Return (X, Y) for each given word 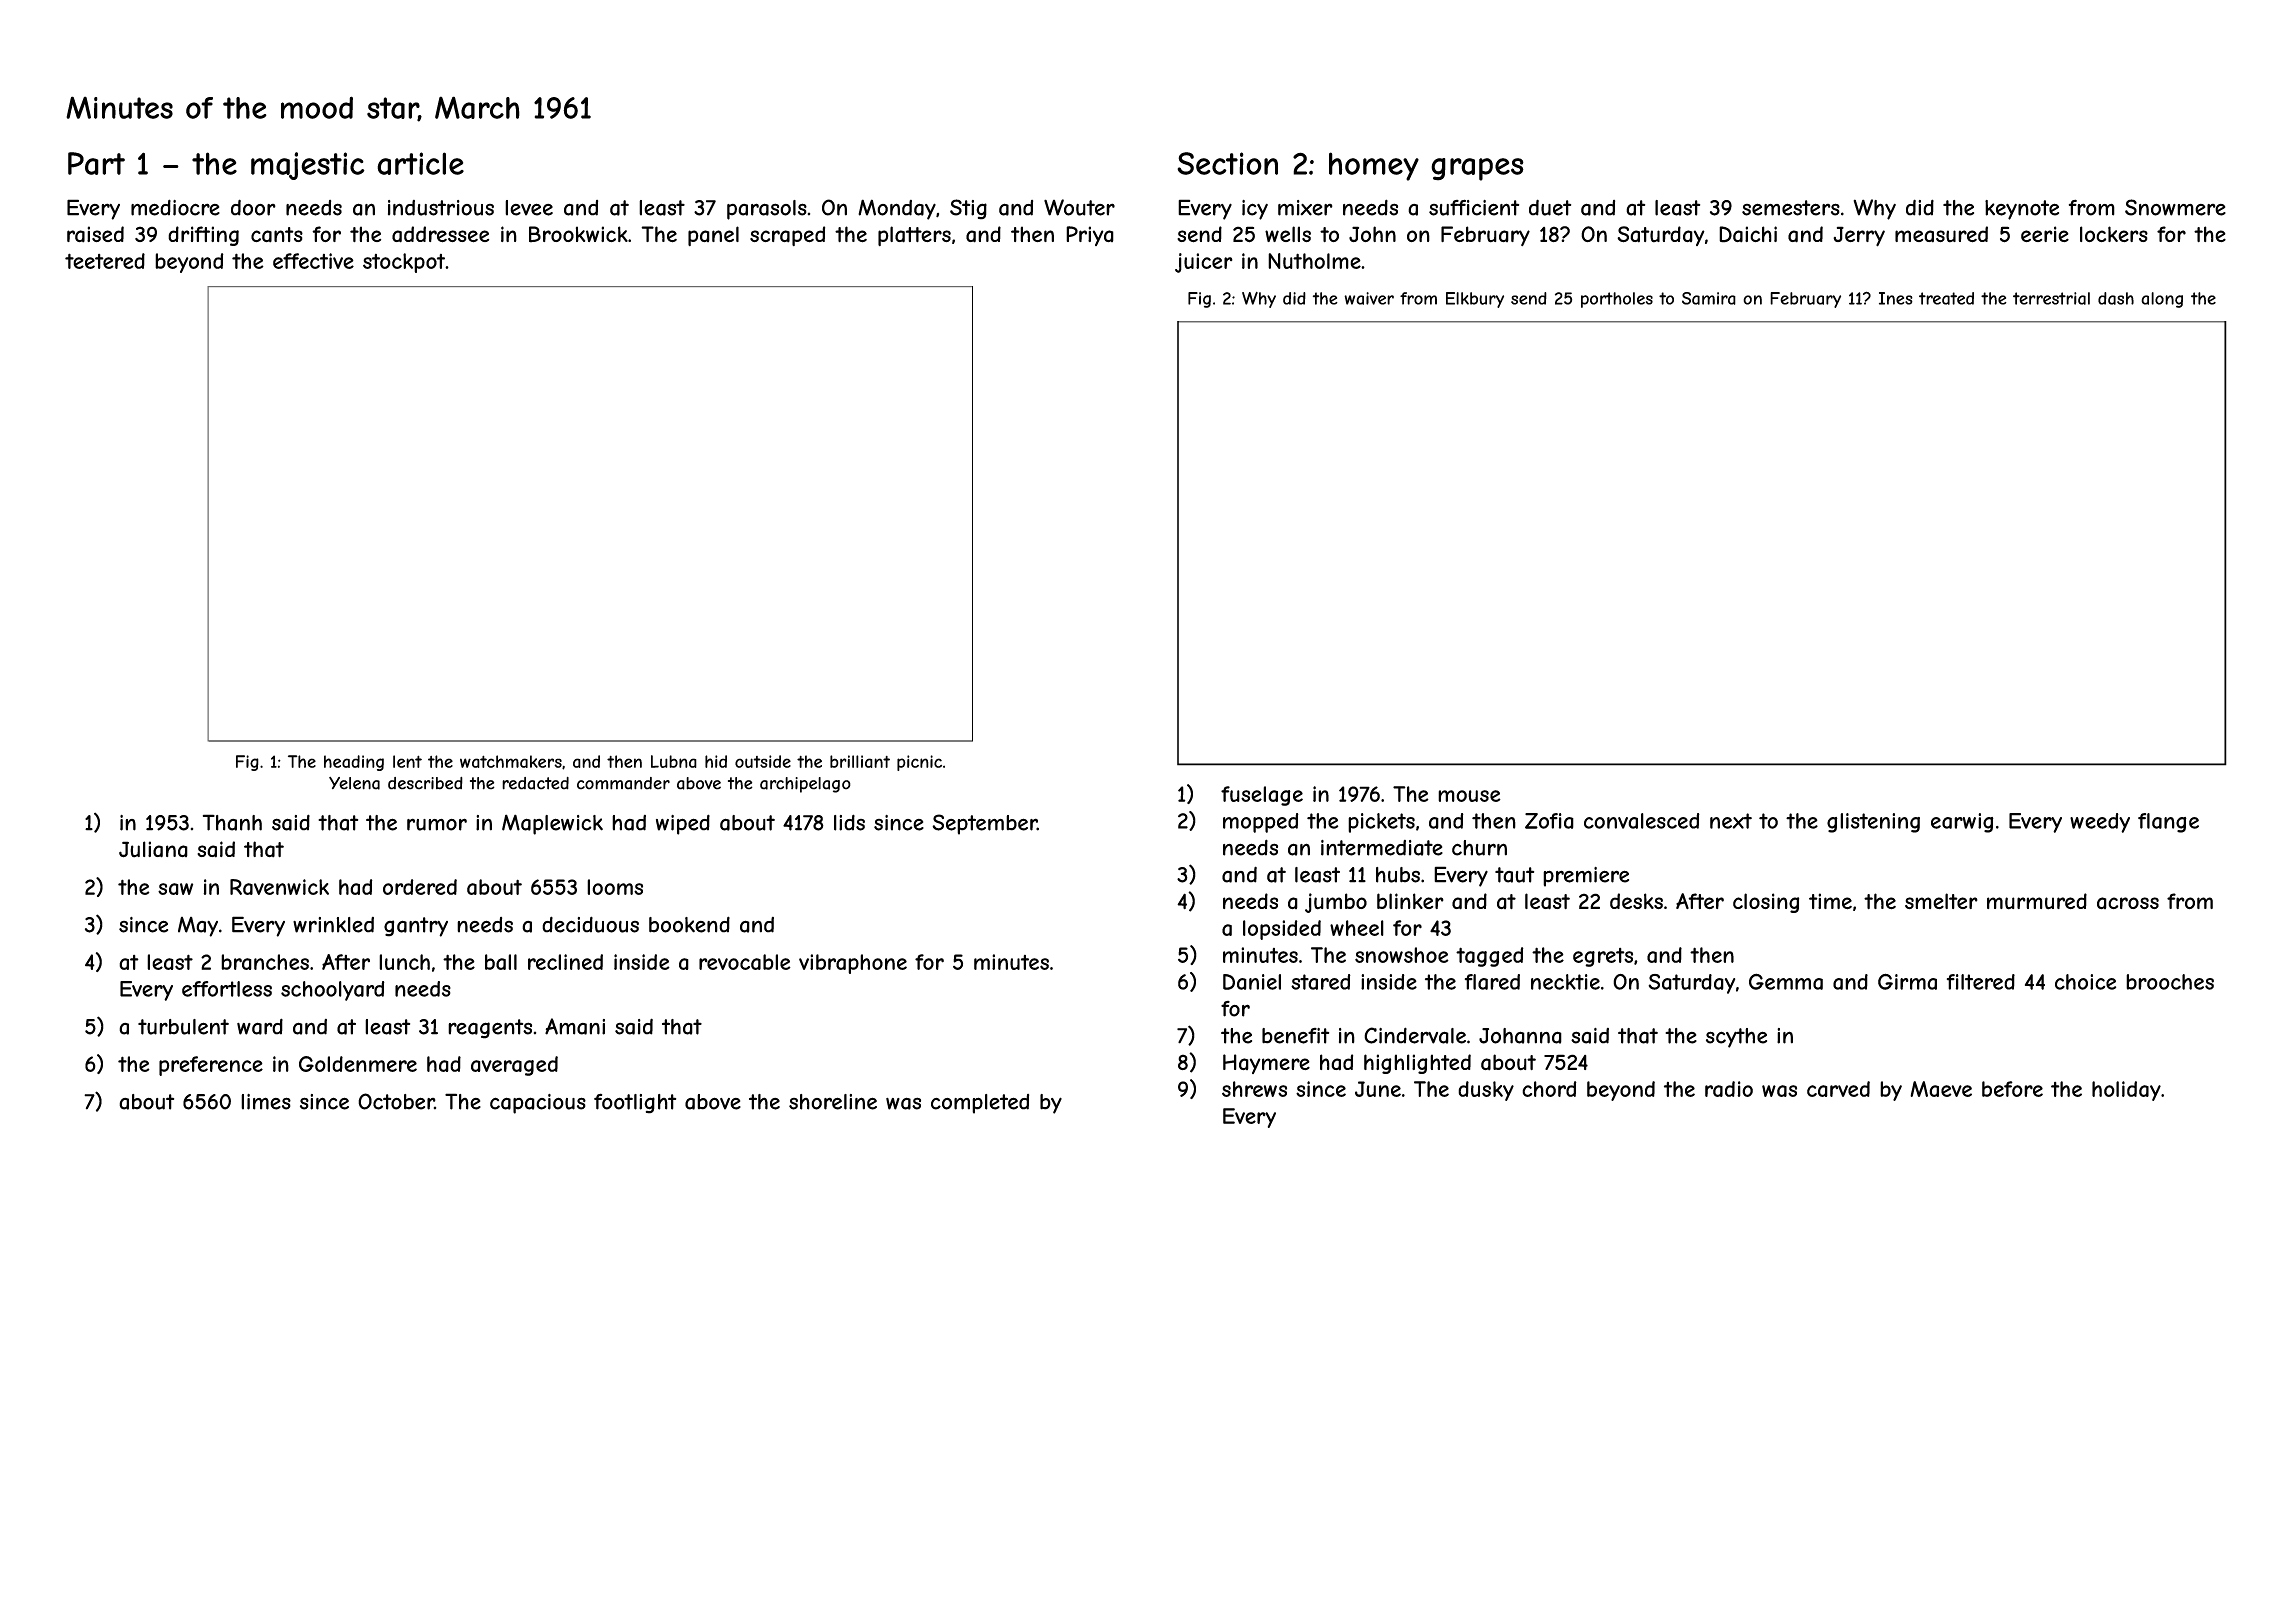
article (420, 163)
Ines (1896, 298)
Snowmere (2175, 207)
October (396, 1101)
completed (980, 1104)
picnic (919, 763)
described (425, 783)
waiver (1369, 298)
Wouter (1079, 207)
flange (2168, 823)
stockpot (404, 263)
